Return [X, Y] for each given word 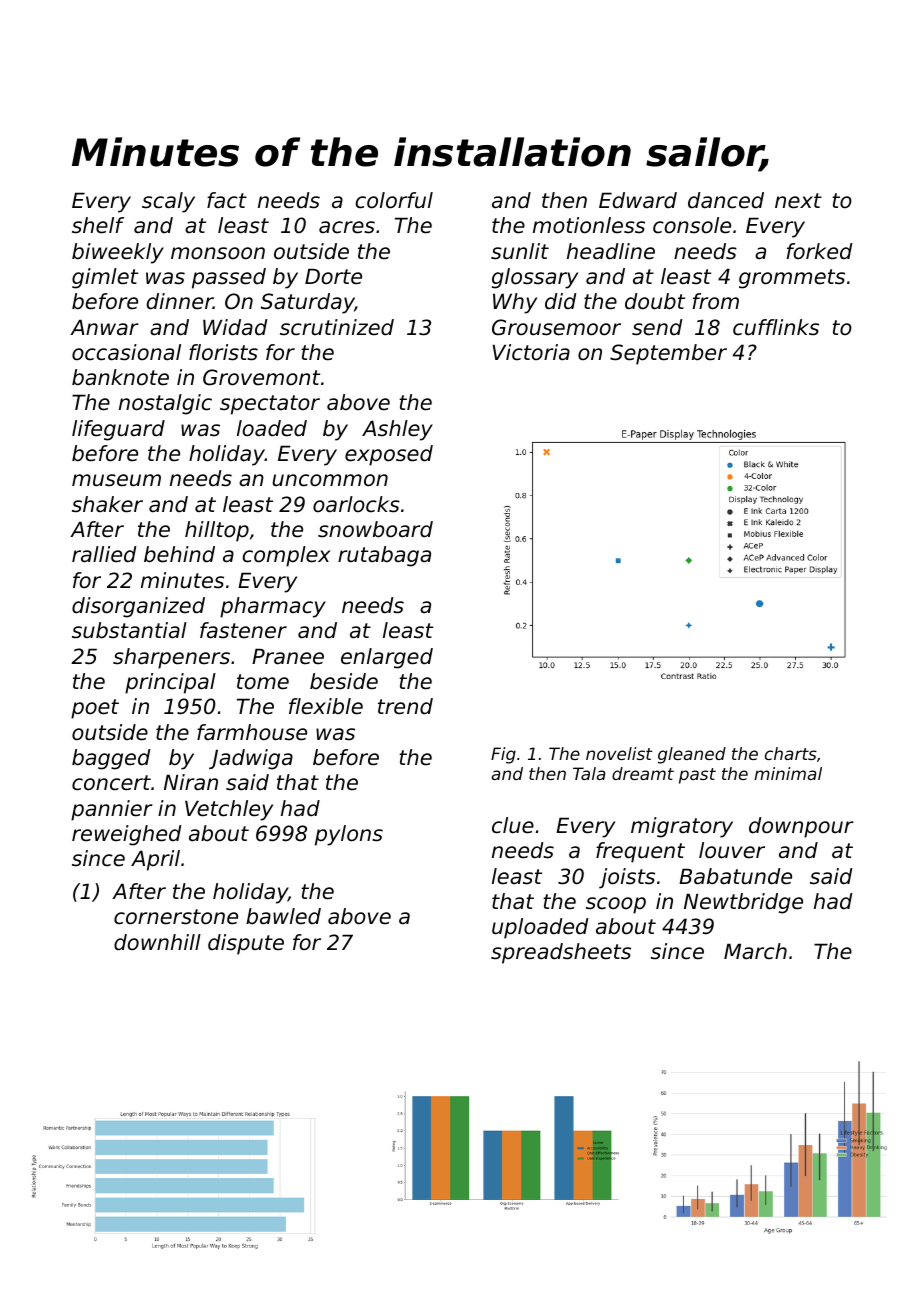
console [692, 225]
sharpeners [171, 658]
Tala [589, 773]
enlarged [387, 658]
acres [347, 227]
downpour [801, 827]
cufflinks [776, 327]
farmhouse [252, 732]
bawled [283, 916]
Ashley [397, 430]
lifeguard [118, 430]
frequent [640, 852]
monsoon [218, 253]
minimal [788, 773]
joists [627, 878]
